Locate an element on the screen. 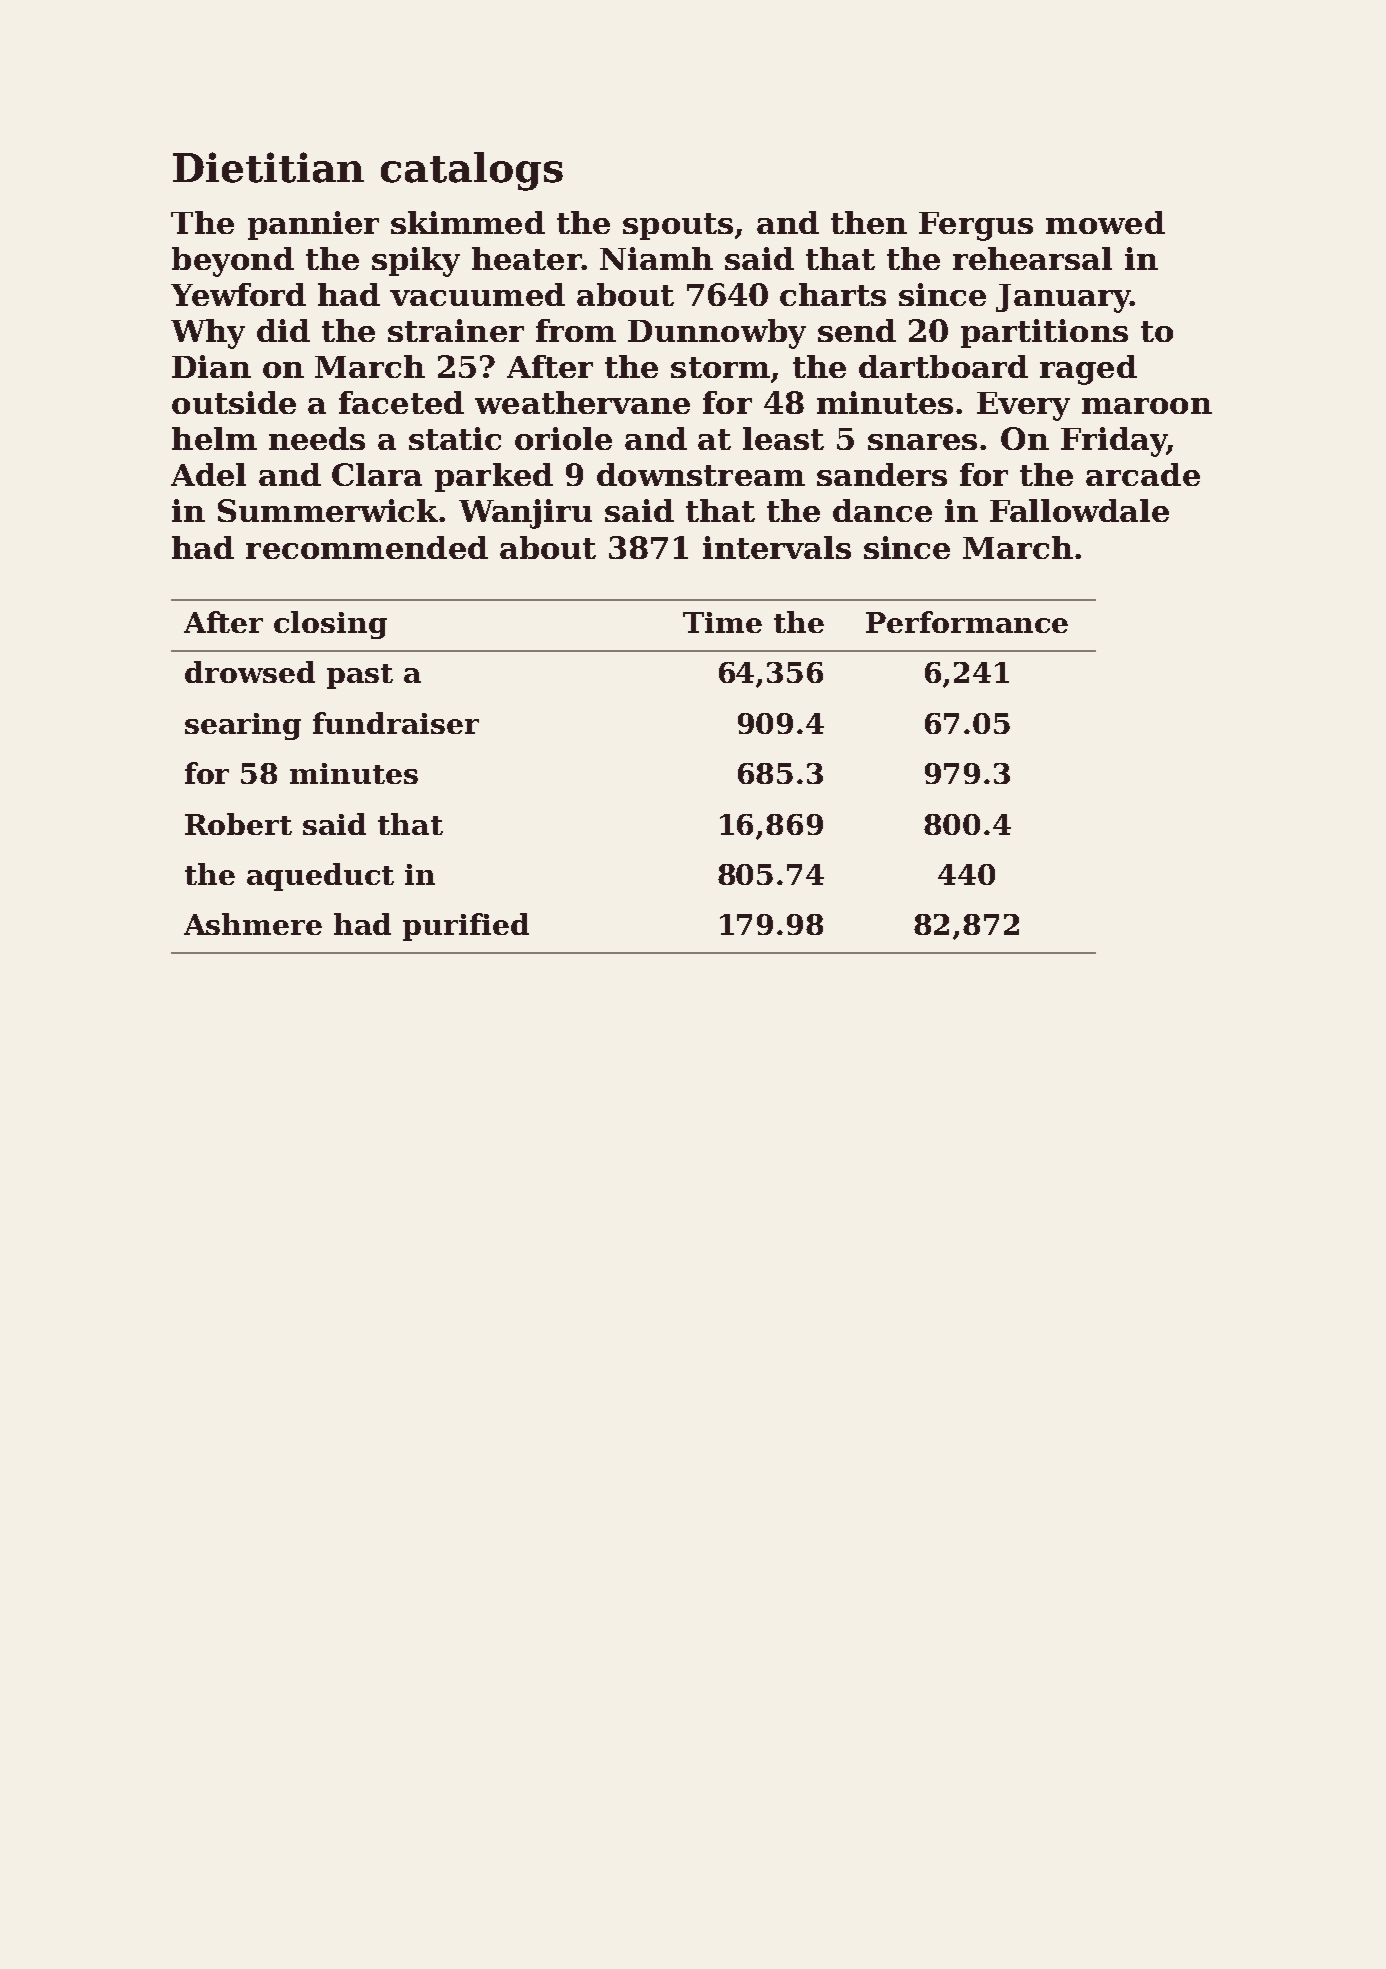 This screenshot has width=1386, height=1969. then is located at coordinates (869, 222).
